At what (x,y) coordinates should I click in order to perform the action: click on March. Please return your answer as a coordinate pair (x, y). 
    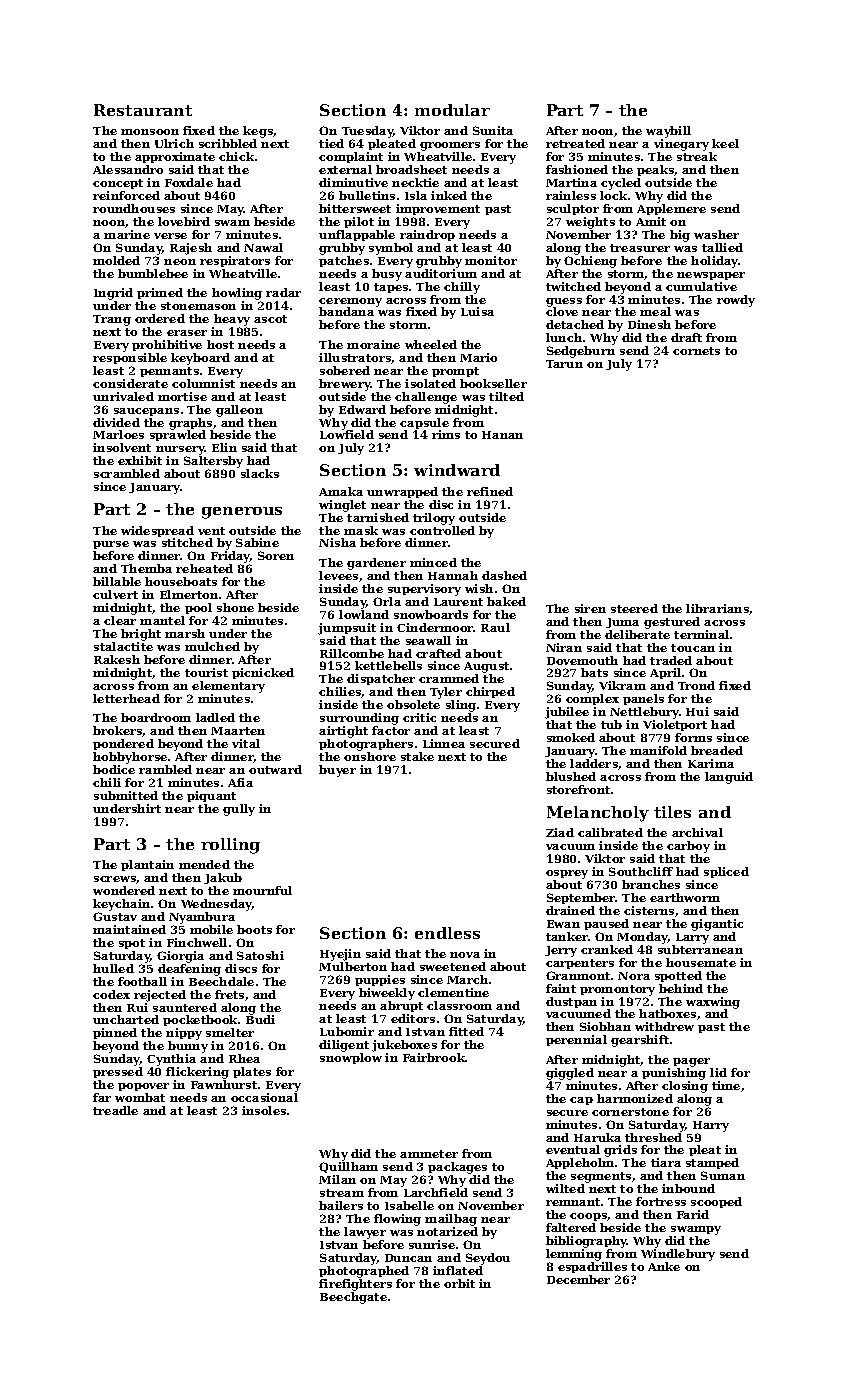
    Looking at the image, I should click on (467, 979).
